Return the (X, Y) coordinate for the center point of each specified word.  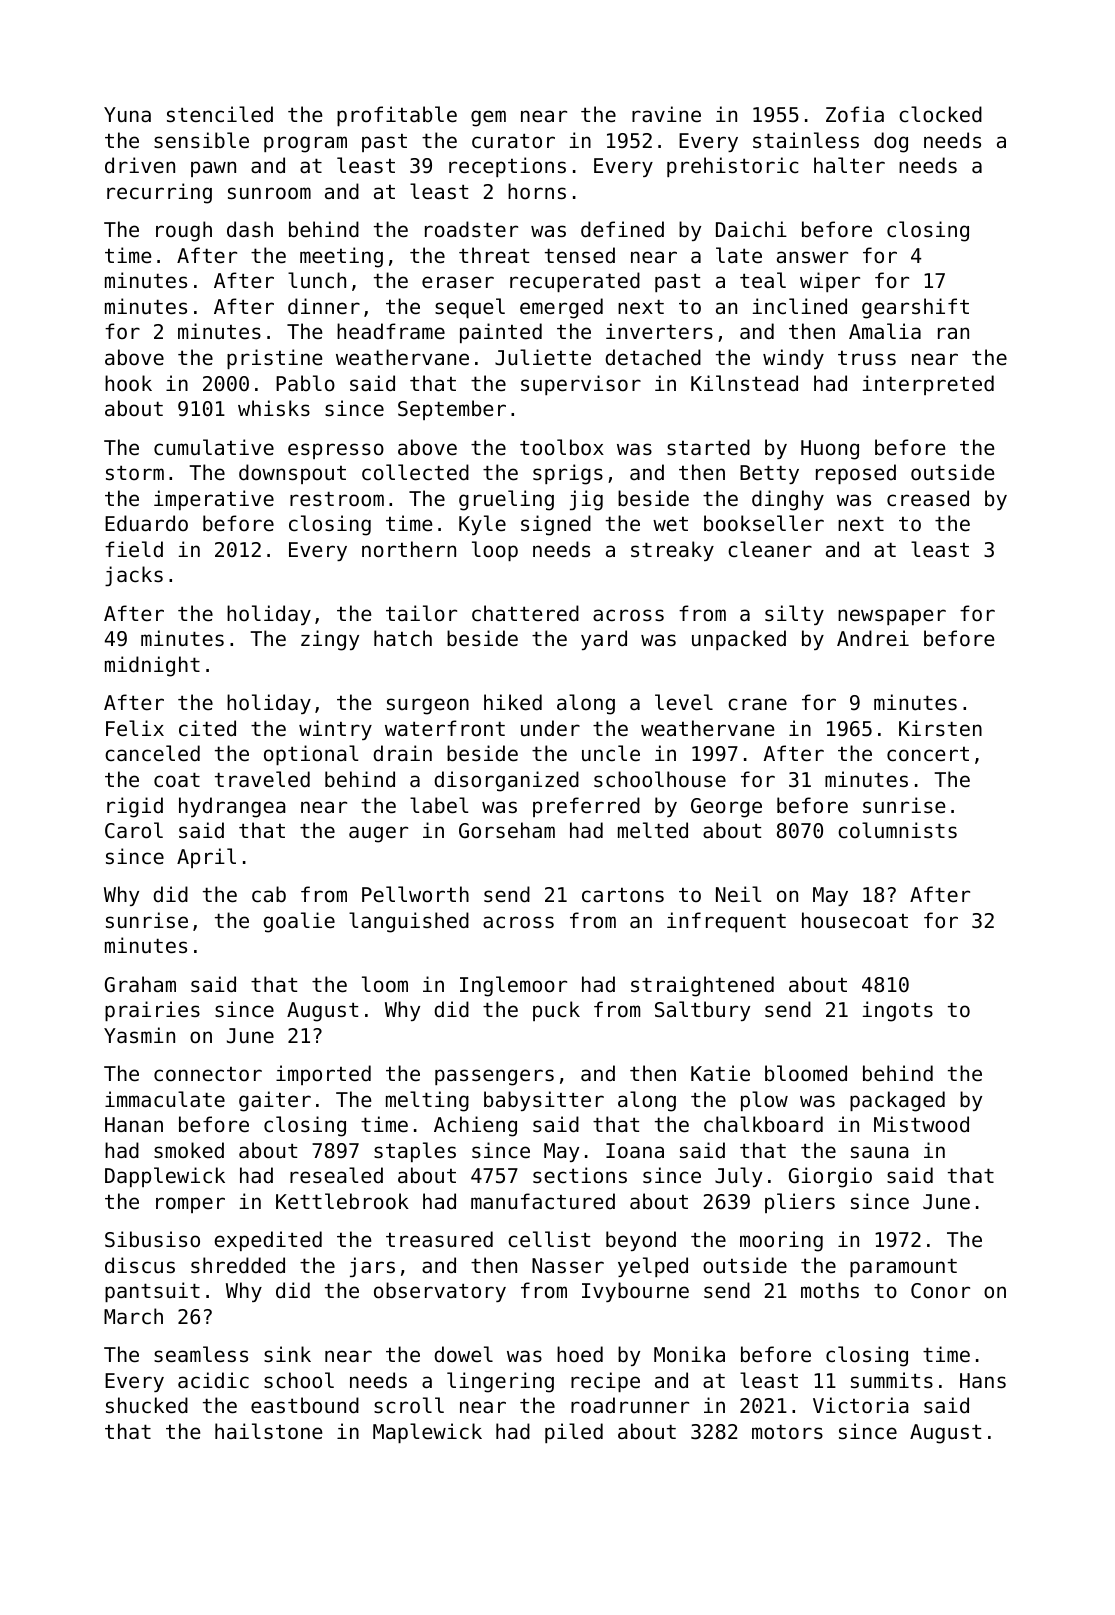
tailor (421, 613)
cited (207, 728)
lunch (317, 280)
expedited (268, 1241)
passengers (494, 1077)
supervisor (581, 385)
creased (928, 498)
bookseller (764, 523)
